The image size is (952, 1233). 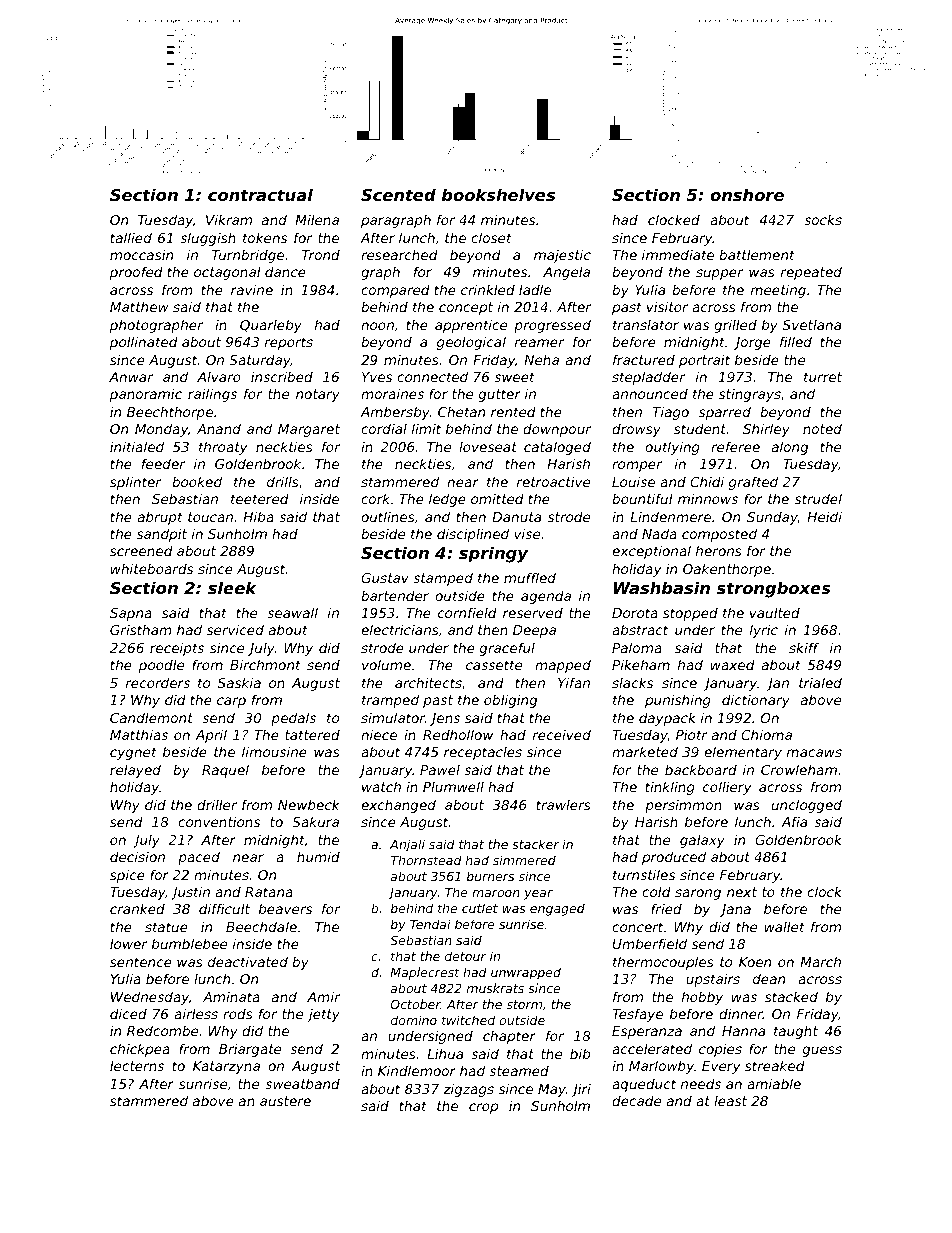 What do you see at coordinates (645, 751) in the page?
I see `marketed` at bounding box center [645, 751].
